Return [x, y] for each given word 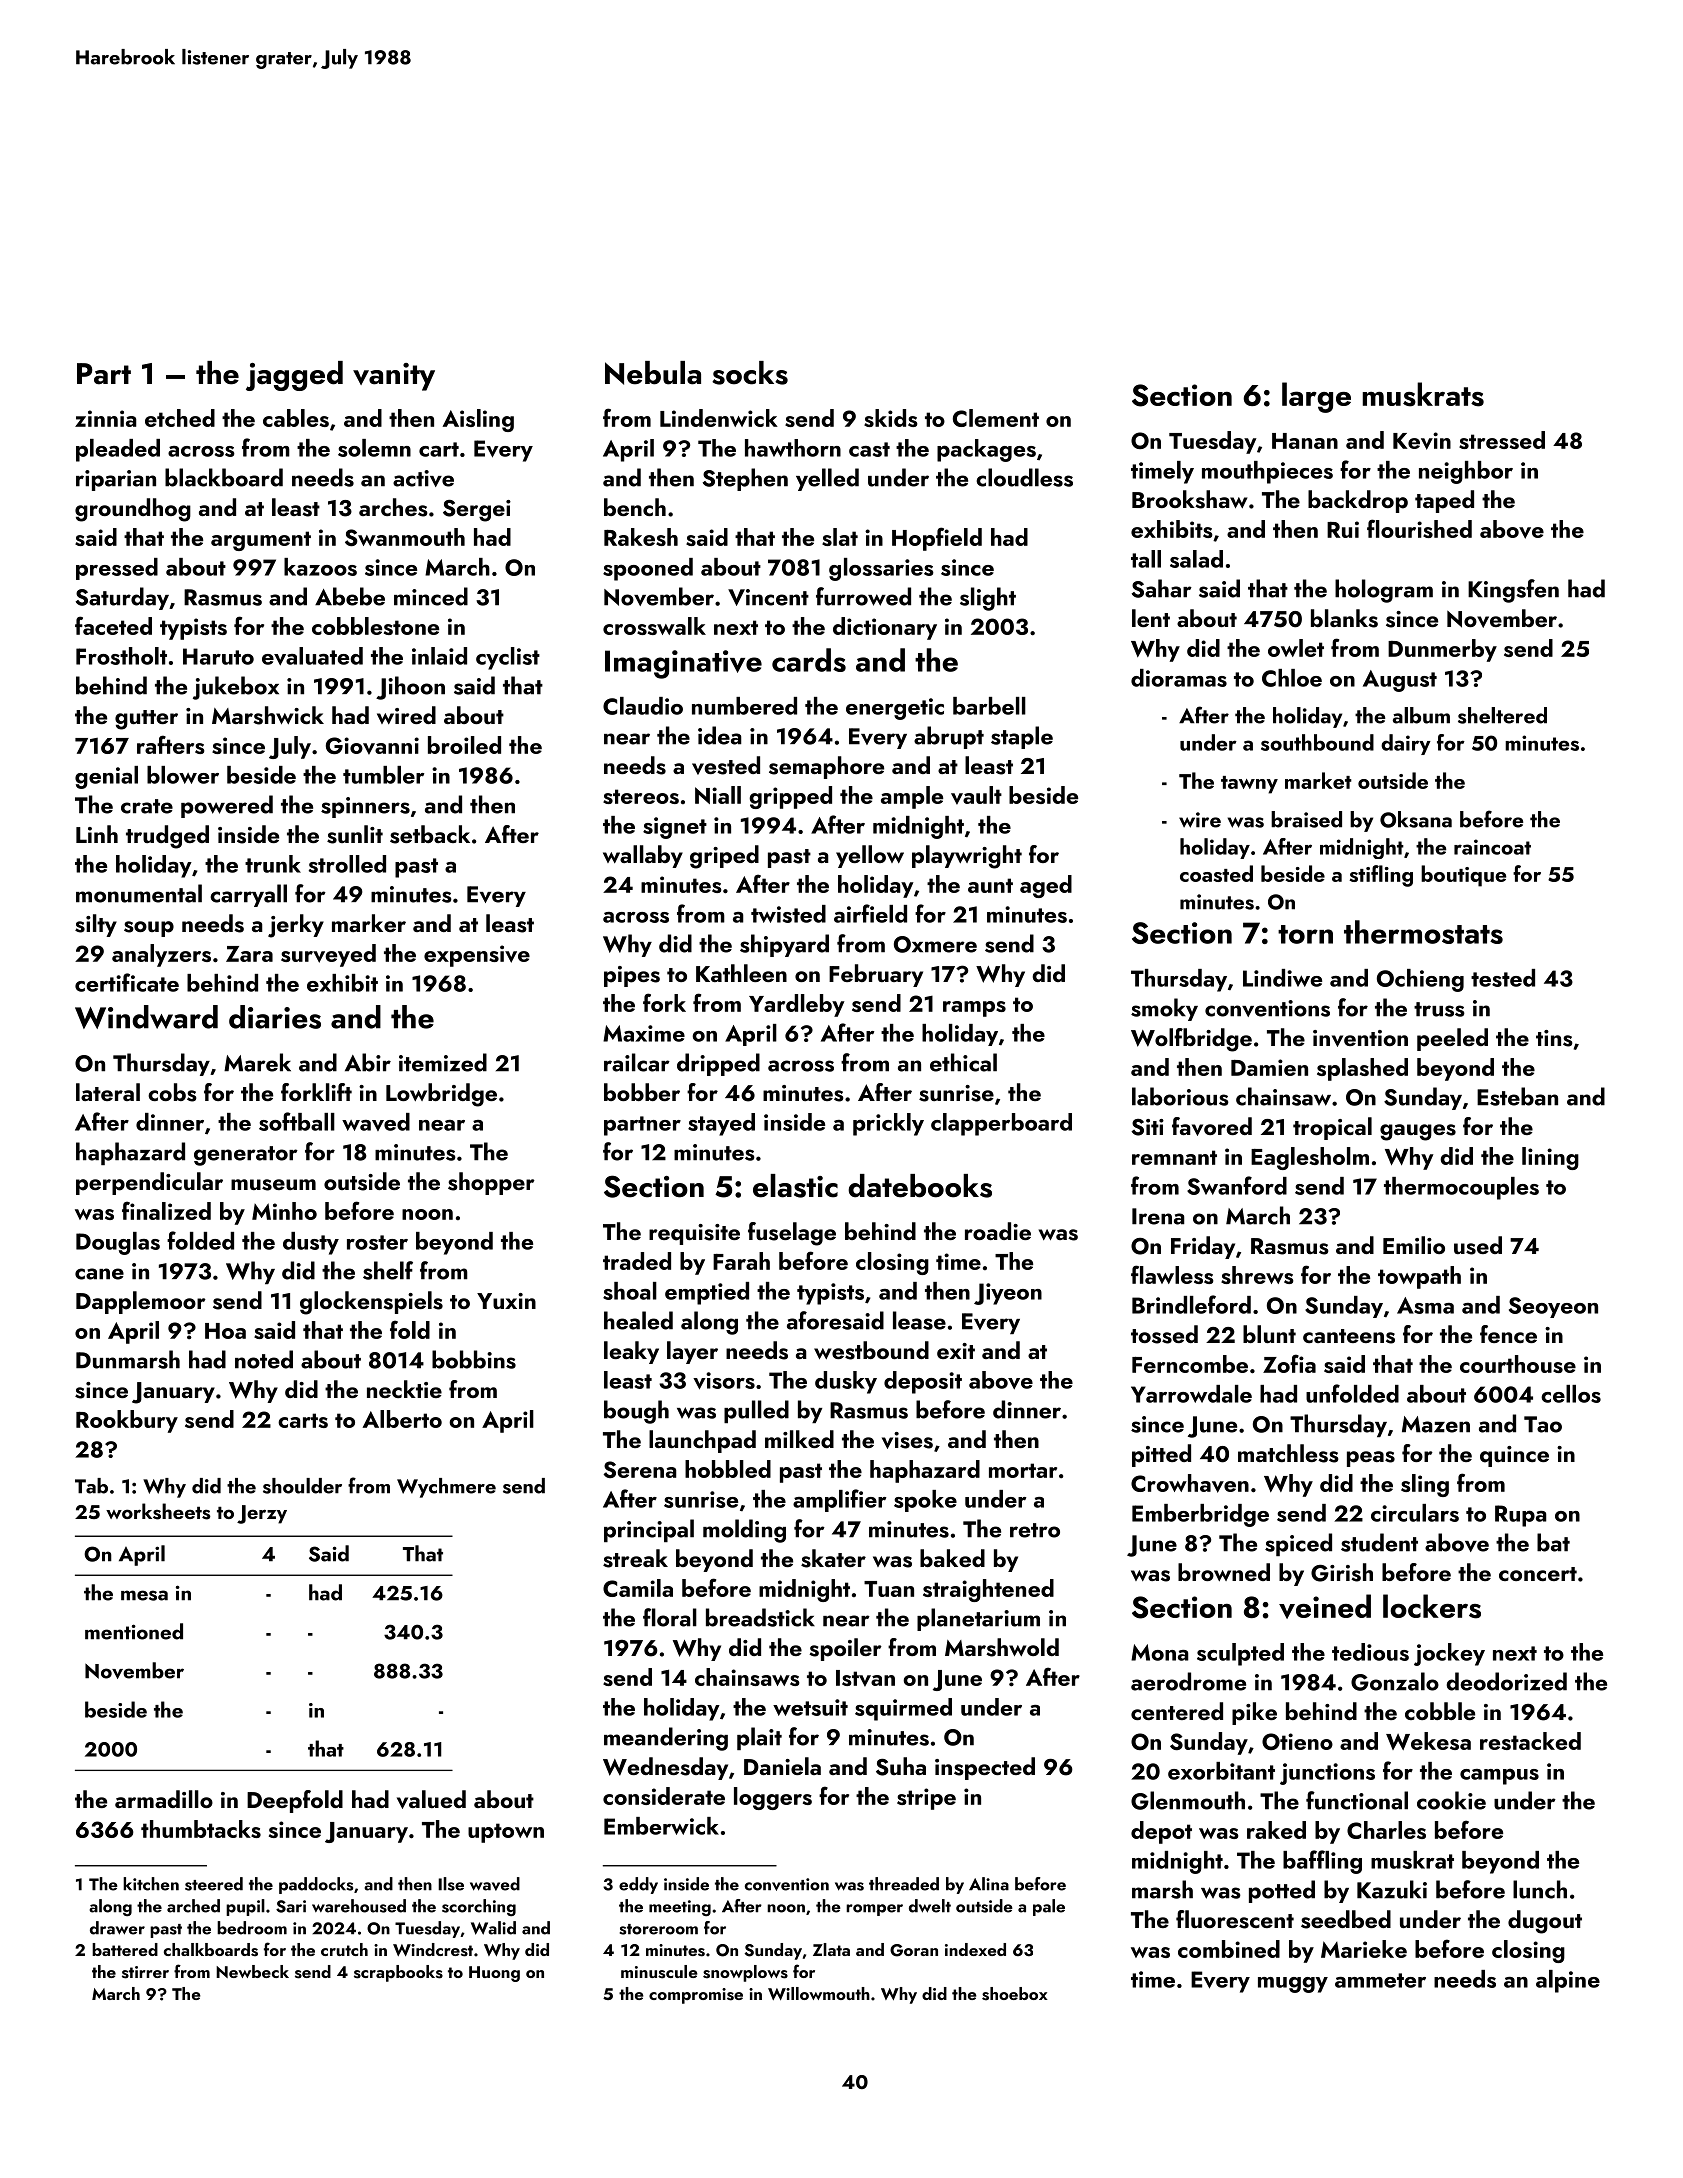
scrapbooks [398, 1973]
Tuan [889, 1589]
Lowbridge [441, 1095]
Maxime [644, 1033]
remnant [1174, 1157]
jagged [294, 376]
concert [1538, 1574]
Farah [741, 1261]
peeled [1452, 1039]
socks [750, 373]
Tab [91, 1486]
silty [96, 925]
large [1316, 397]
